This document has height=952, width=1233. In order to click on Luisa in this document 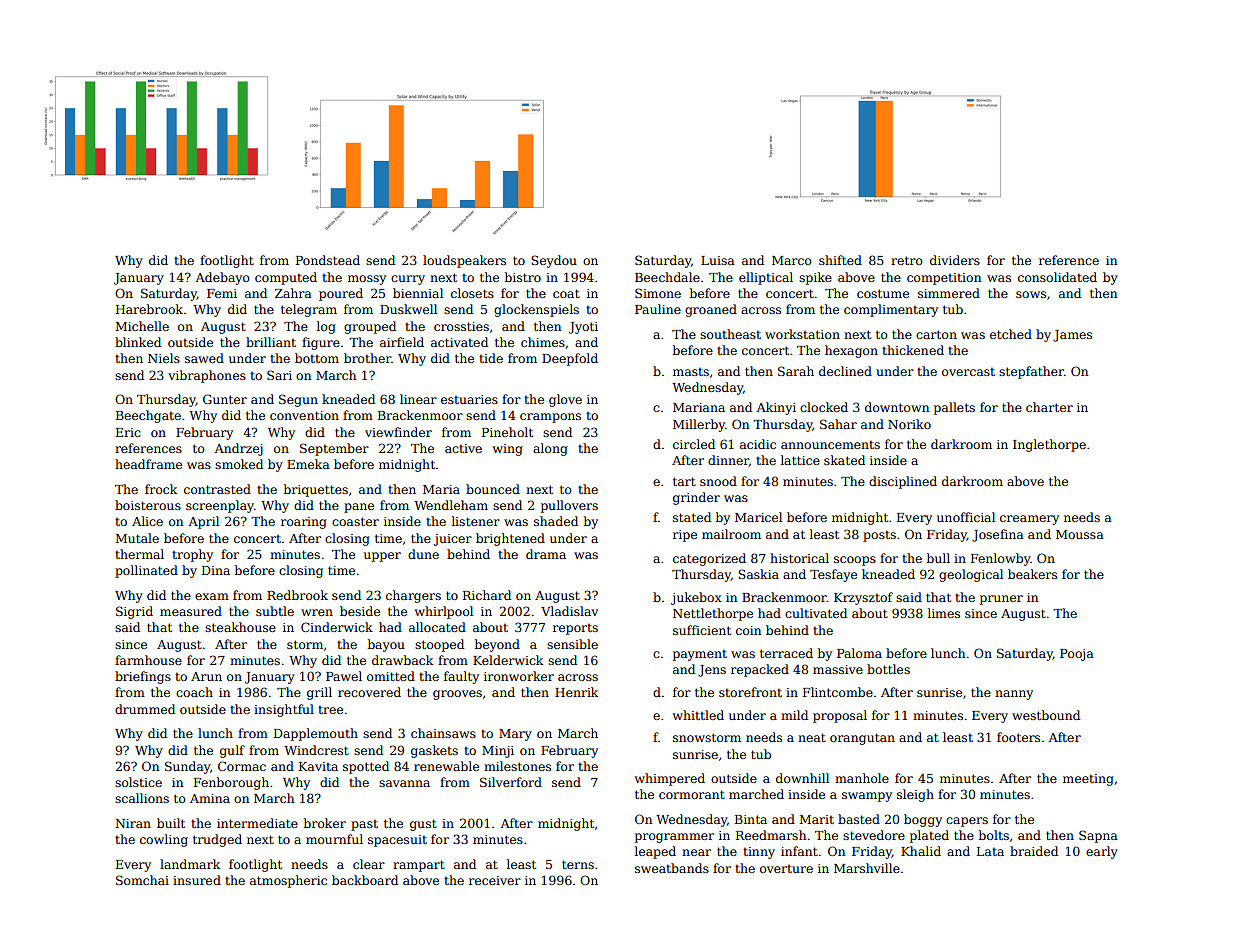, I will do `click(718, 260)`.
